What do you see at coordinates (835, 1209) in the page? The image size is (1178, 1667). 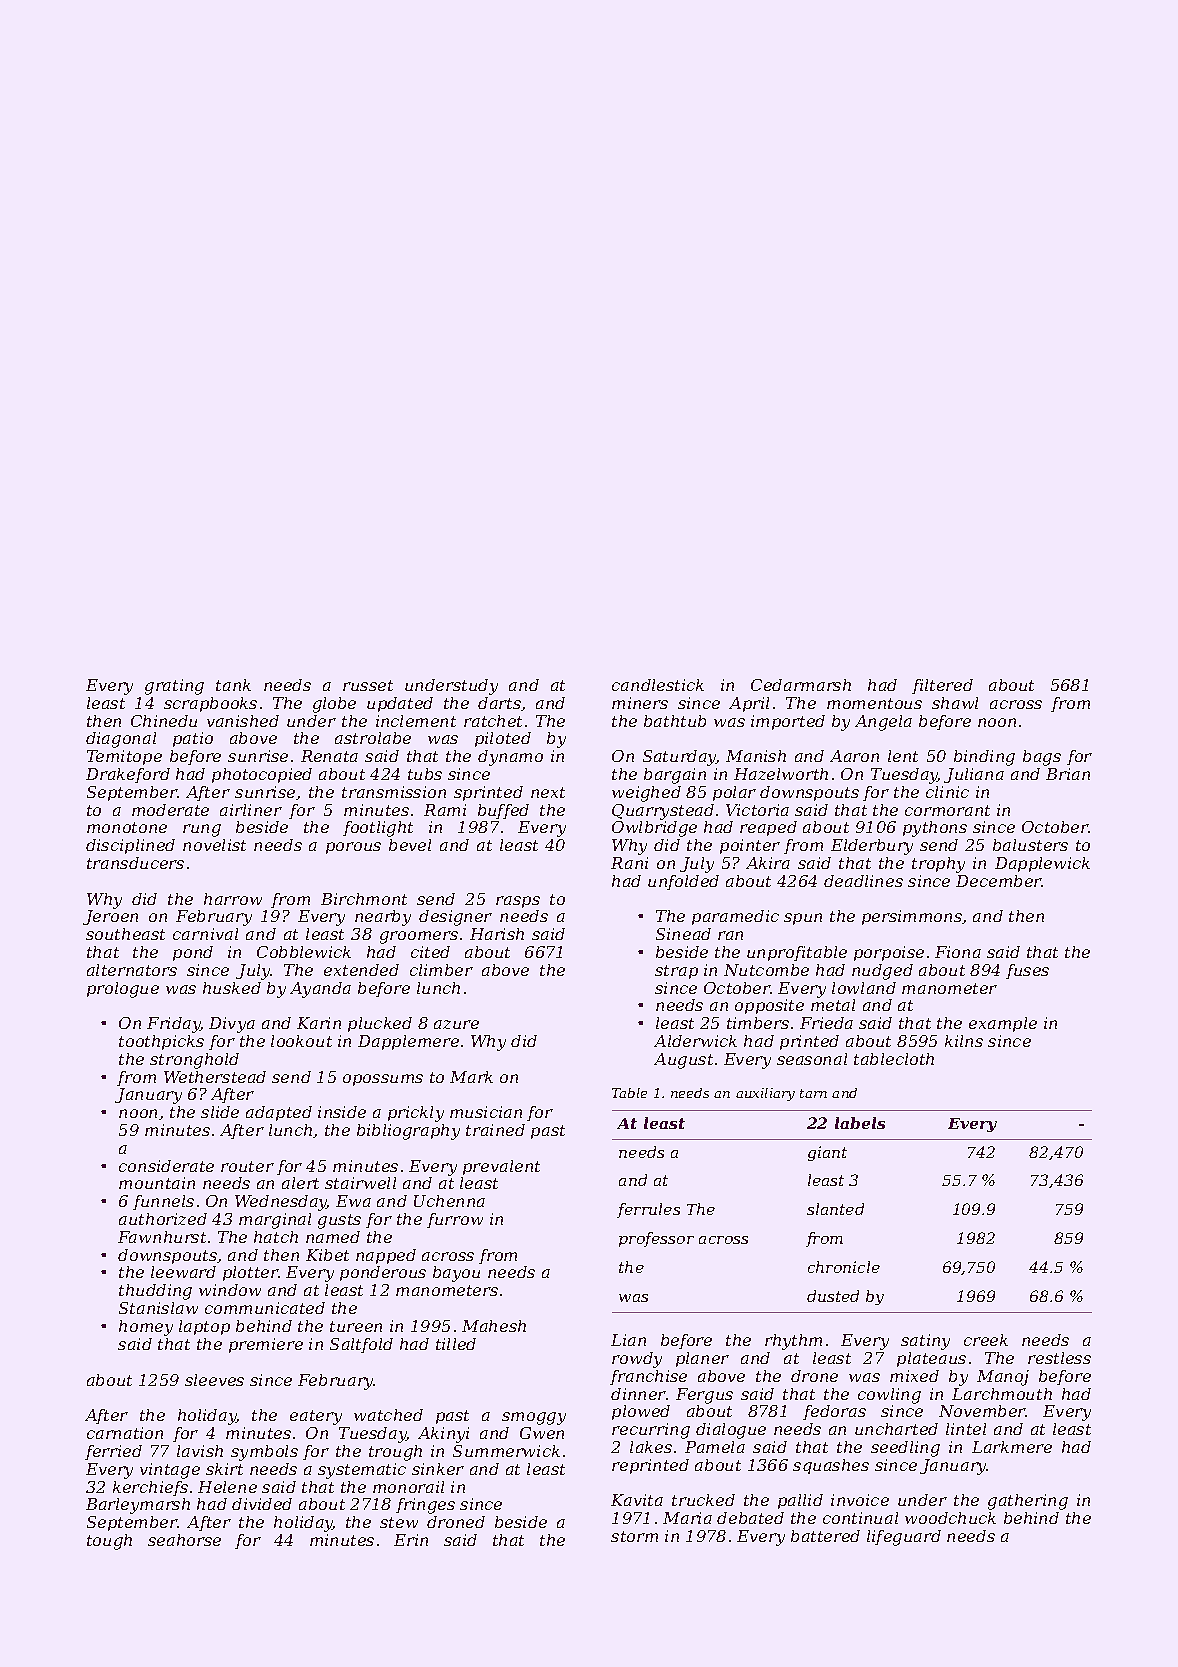 I see `slanted` at bounding box center [835, 1209].
